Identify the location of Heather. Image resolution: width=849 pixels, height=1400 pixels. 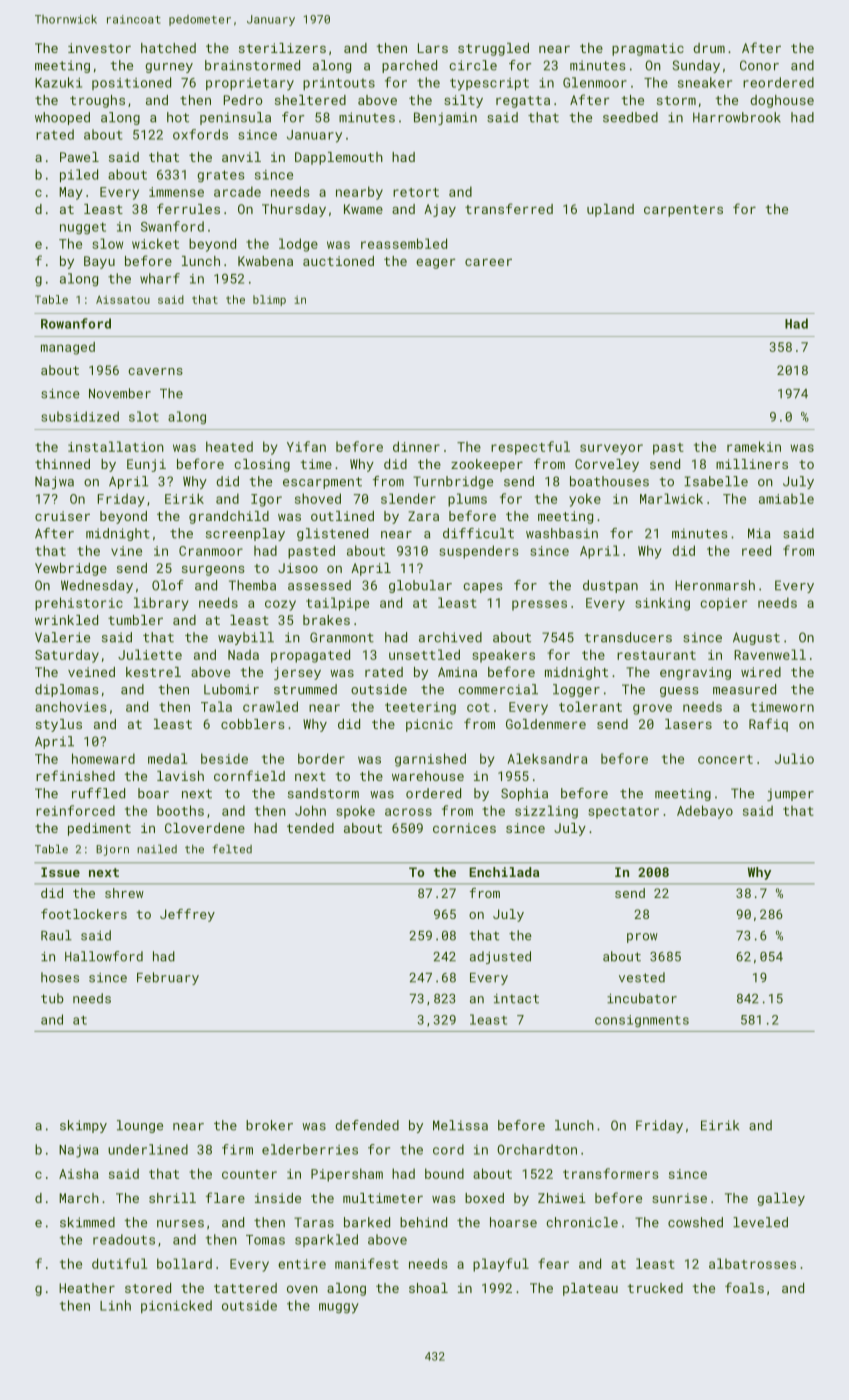
(87, 1288).
